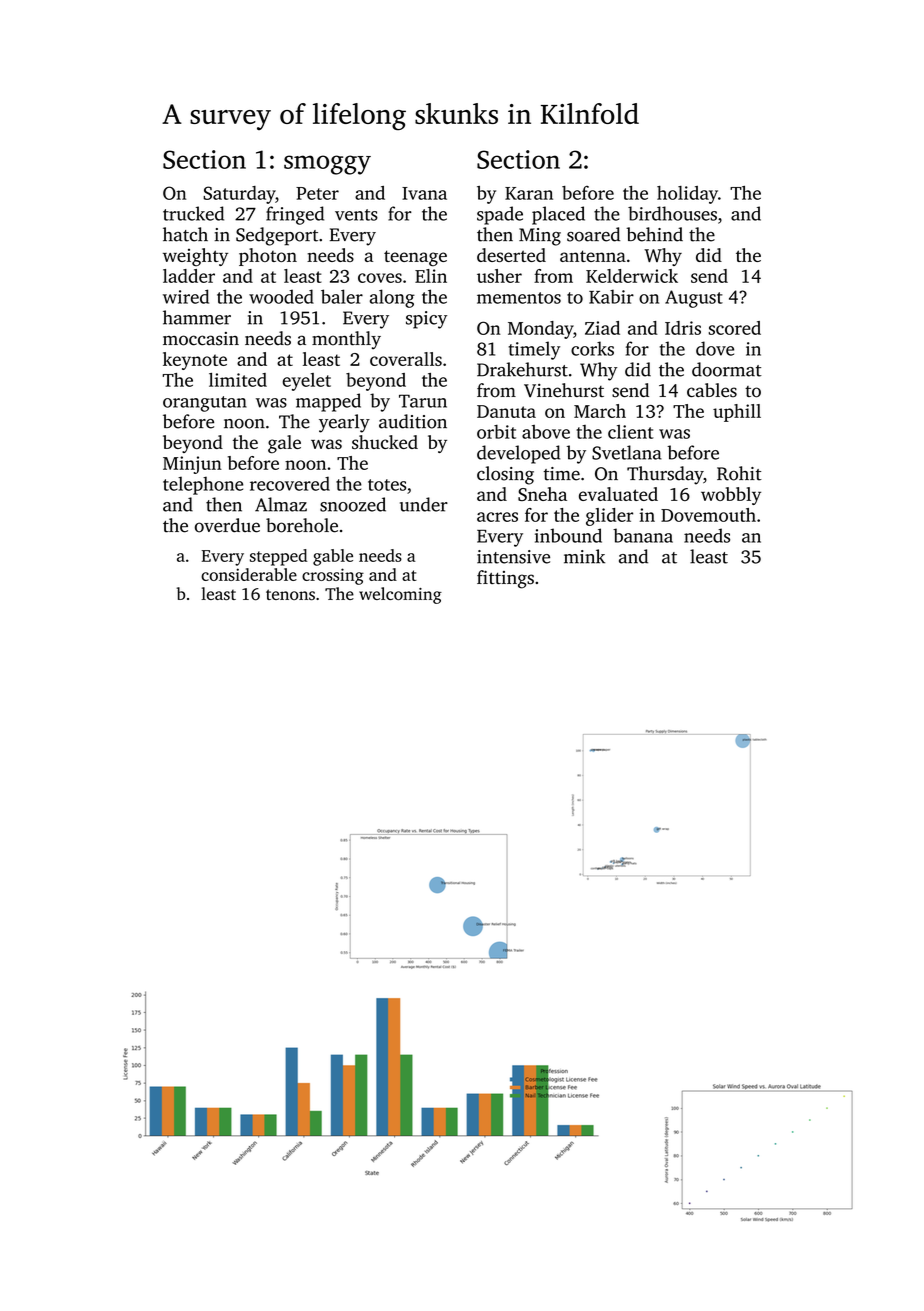  What do you see at coordinates (687, 195) in the document?
I see `holiday` at bounding box center [687, 195].
